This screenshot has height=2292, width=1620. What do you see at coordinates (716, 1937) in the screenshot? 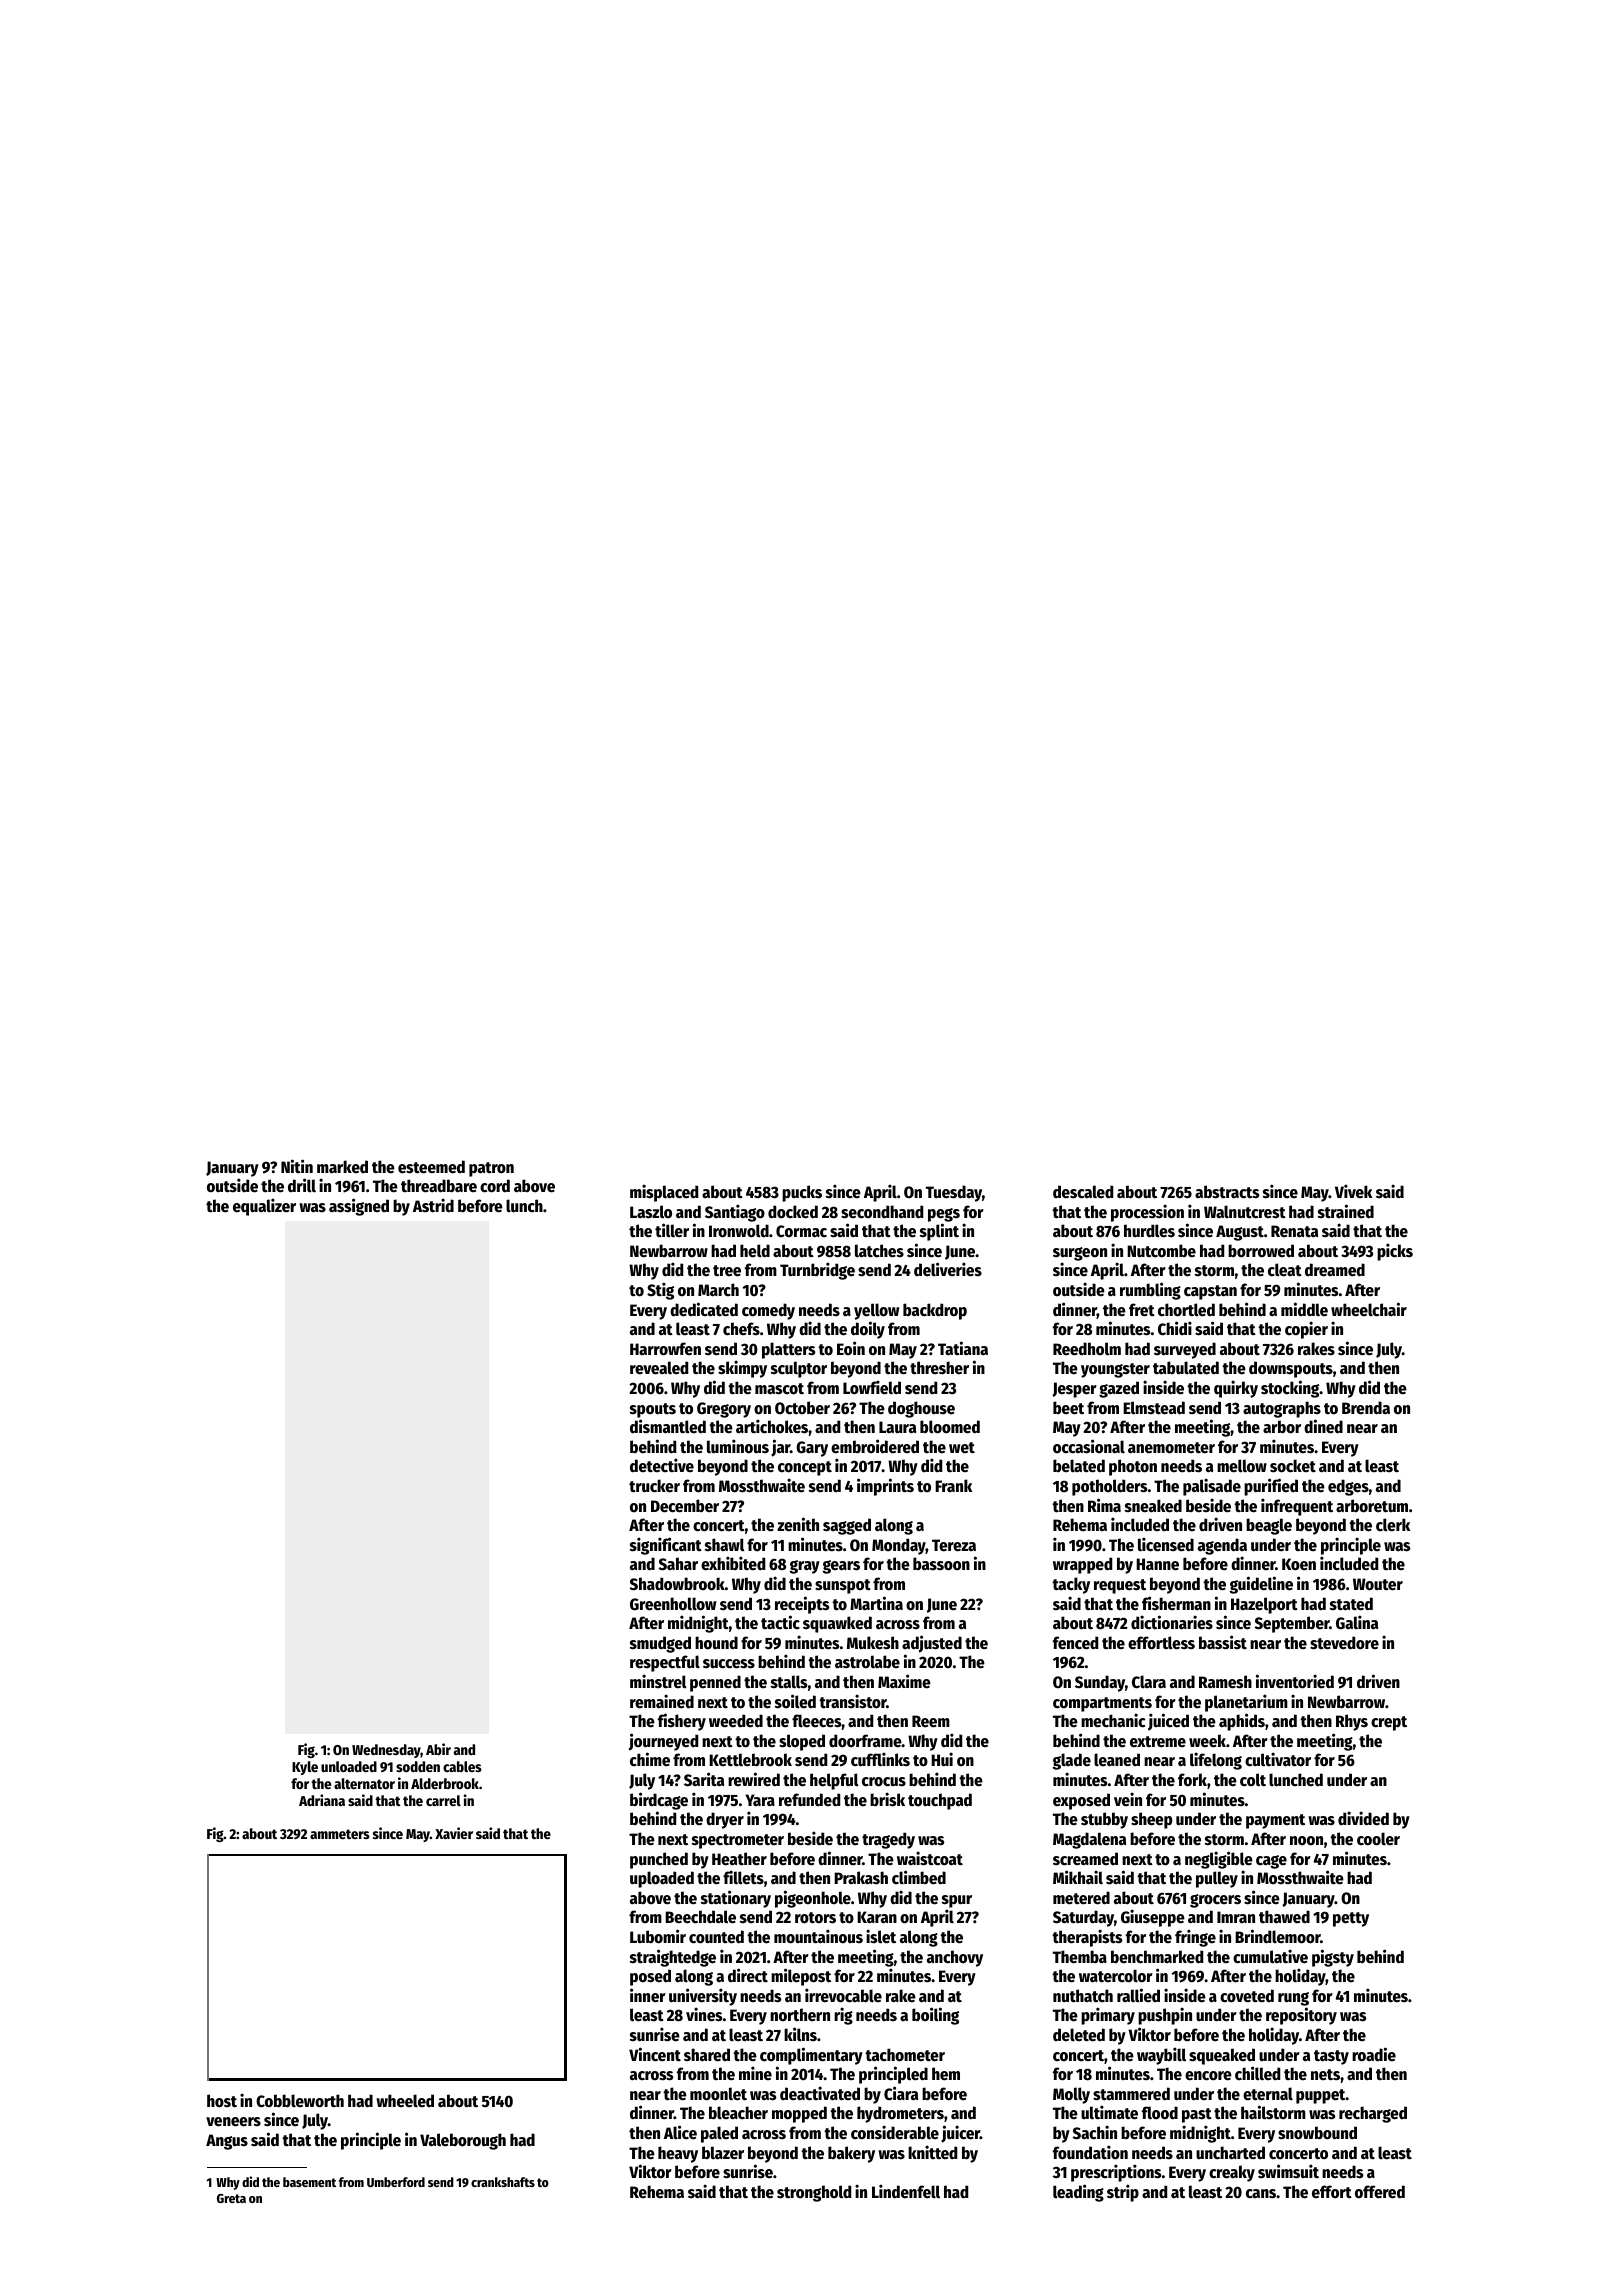
I see `counted` at bounding box center [716, 1937].
